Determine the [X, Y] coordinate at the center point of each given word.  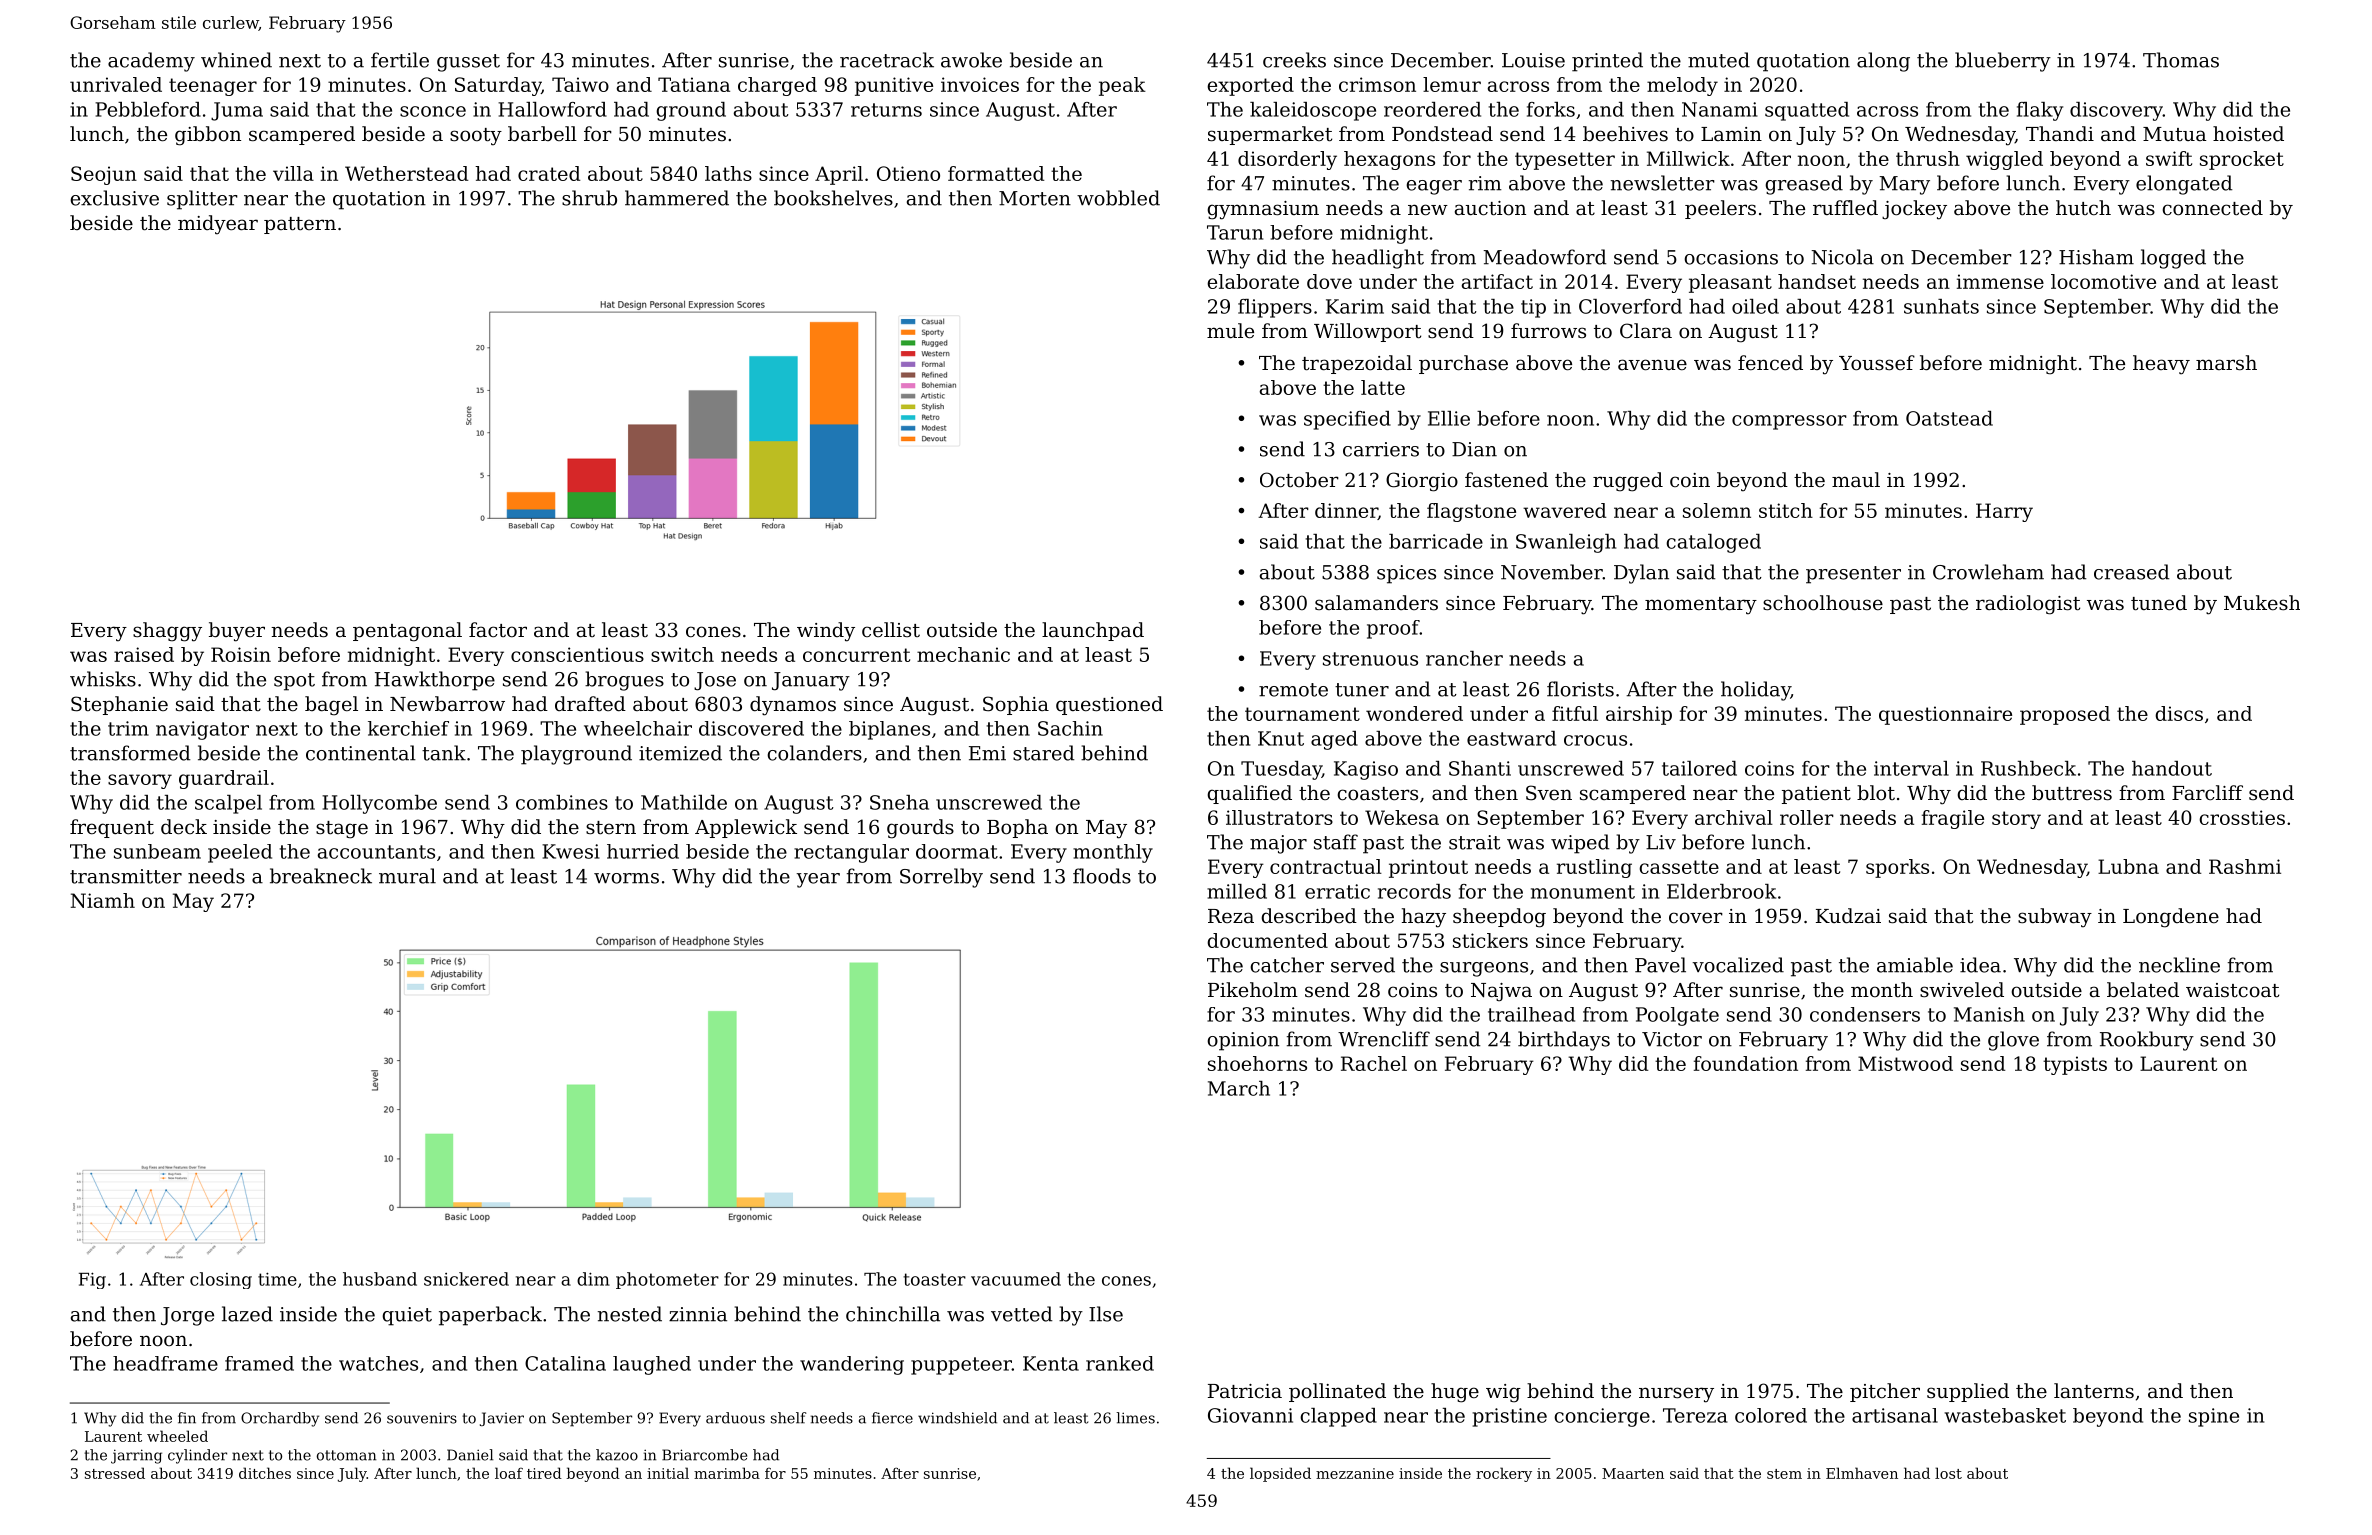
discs [2179, 713]
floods [1102, 876]
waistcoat [2232, 990]
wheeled [177, 1436]
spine [2214, 1417]
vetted [1021, 1314]
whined [236, 60]
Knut [1281, 738]
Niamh [103, 900]
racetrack [887, 60]
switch [682, 654]
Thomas [2181, 60]
